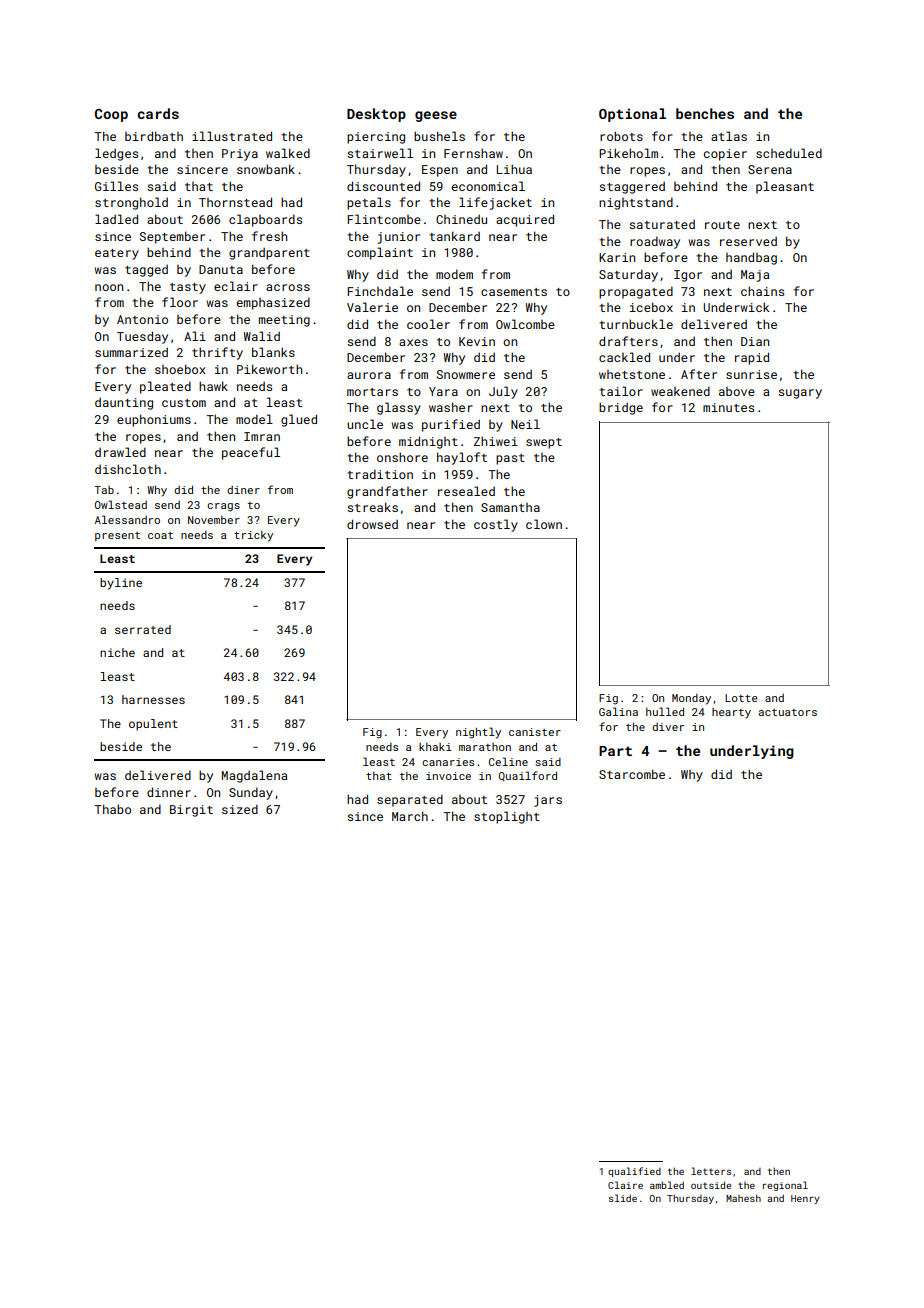 The height and width of the image is (1308, 924). What do you see at coordinates (805, 1199) in the image?
I see `Henry` at bounding box center [805, 1199].
